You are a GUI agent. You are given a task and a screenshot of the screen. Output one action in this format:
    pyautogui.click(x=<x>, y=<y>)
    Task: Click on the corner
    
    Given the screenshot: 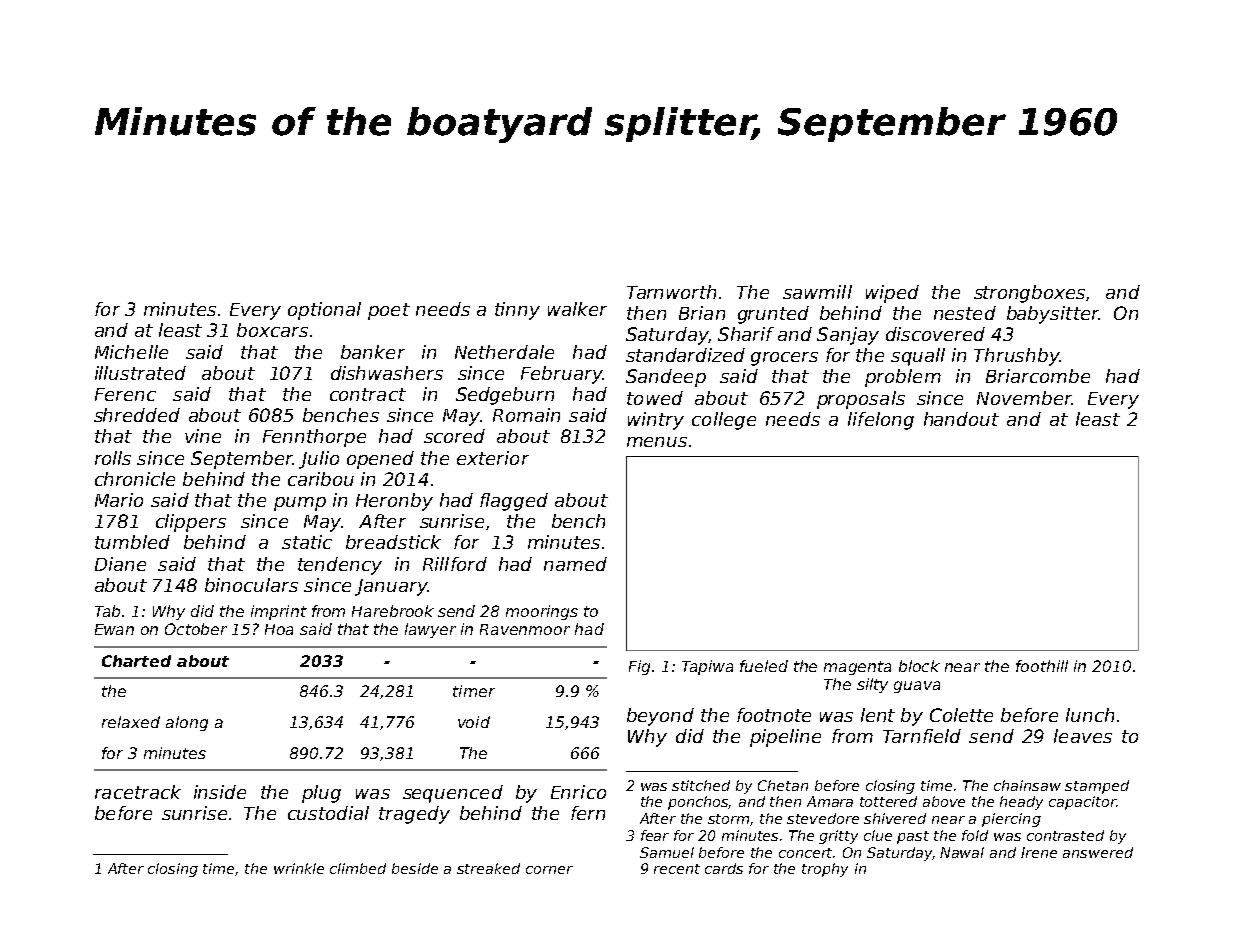 What is the action you would take?
    pyautogui.click(x=549, y=870)
